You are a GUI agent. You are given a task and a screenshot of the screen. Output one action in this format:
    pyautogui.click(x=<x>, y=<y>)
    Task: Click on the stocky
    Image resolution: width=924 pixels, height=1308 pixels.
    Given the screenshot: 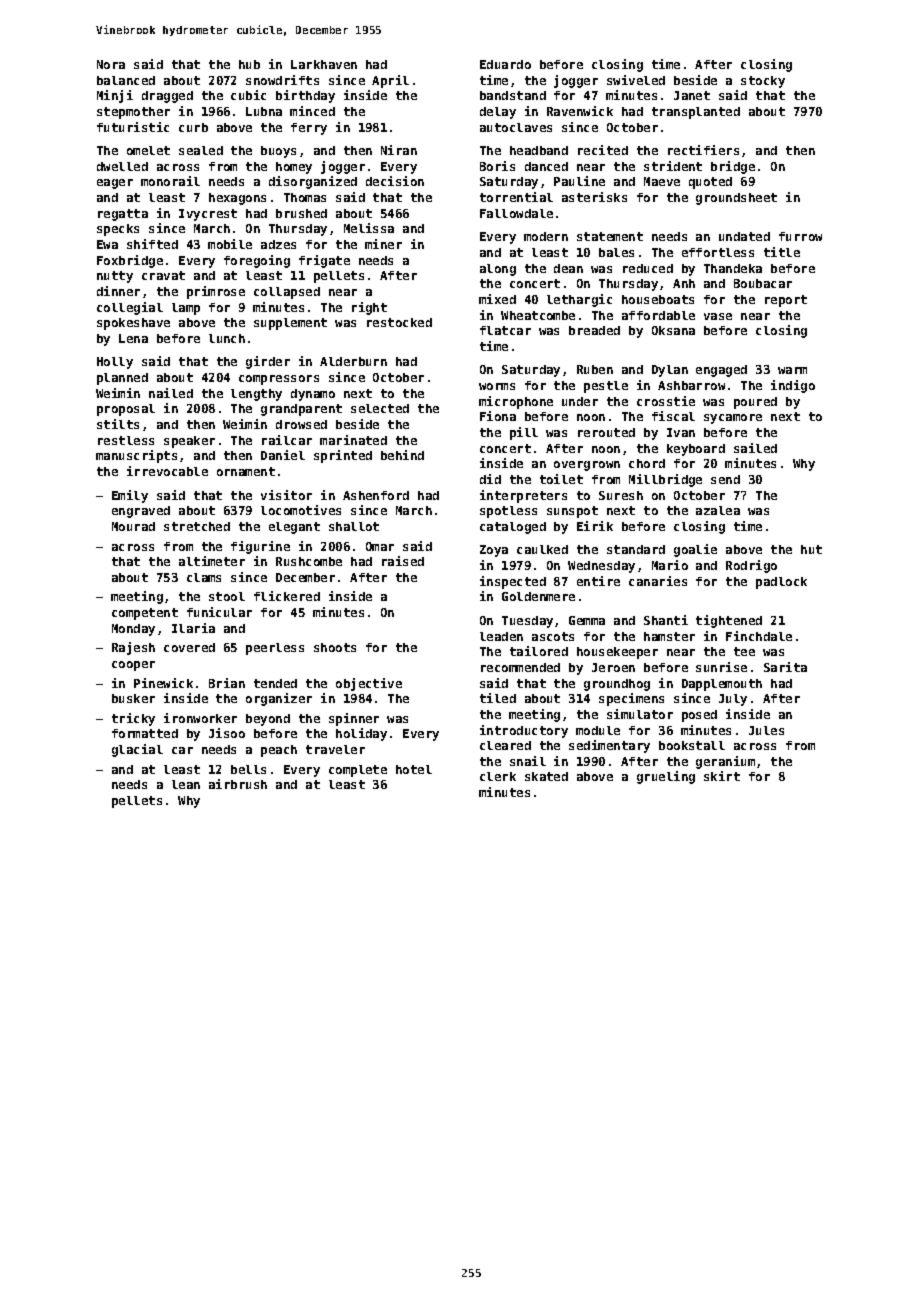 What is the action you would take?
    pyautogui.click(x=763, y=82)
